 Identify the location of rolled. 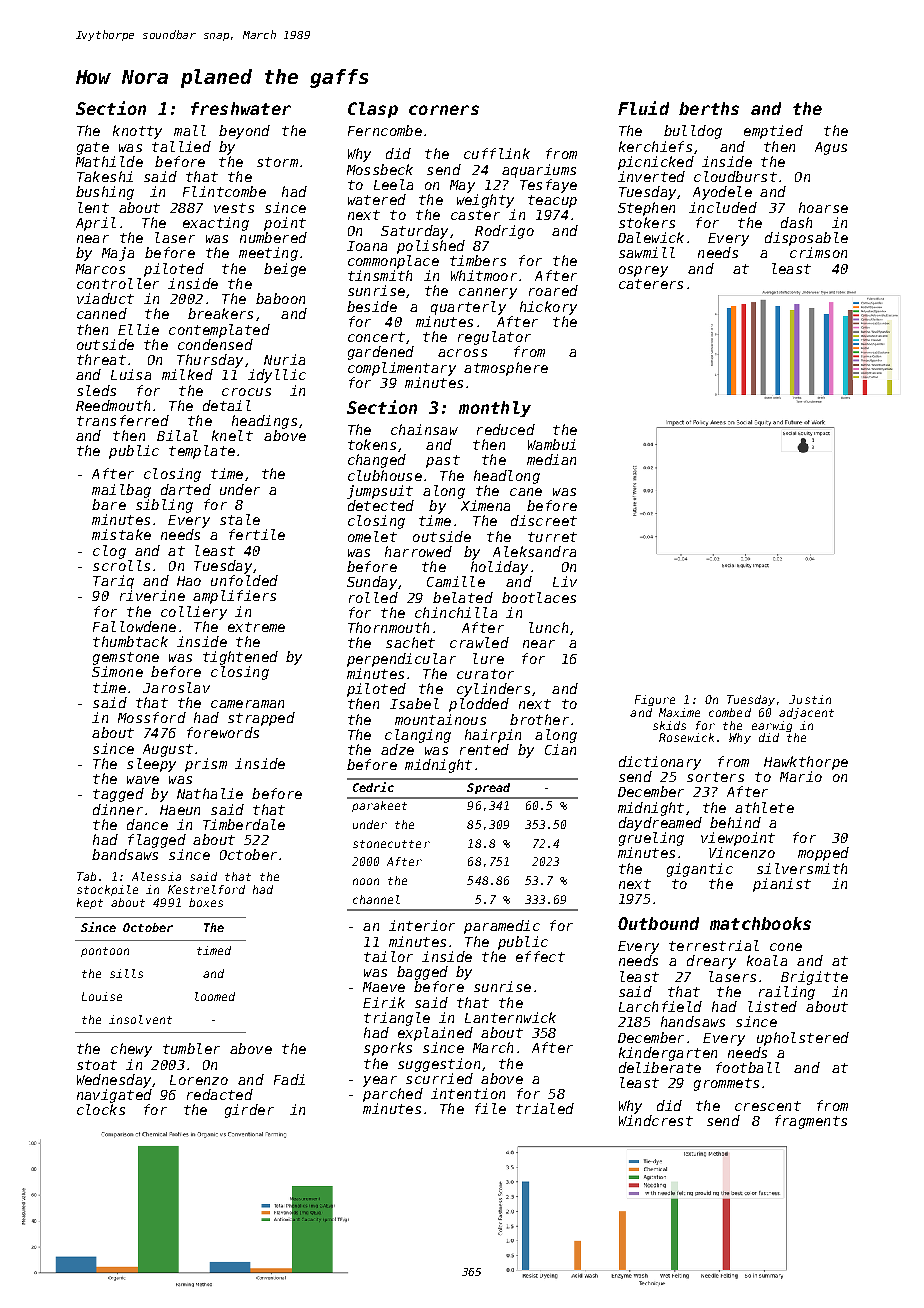
(373, 597).
